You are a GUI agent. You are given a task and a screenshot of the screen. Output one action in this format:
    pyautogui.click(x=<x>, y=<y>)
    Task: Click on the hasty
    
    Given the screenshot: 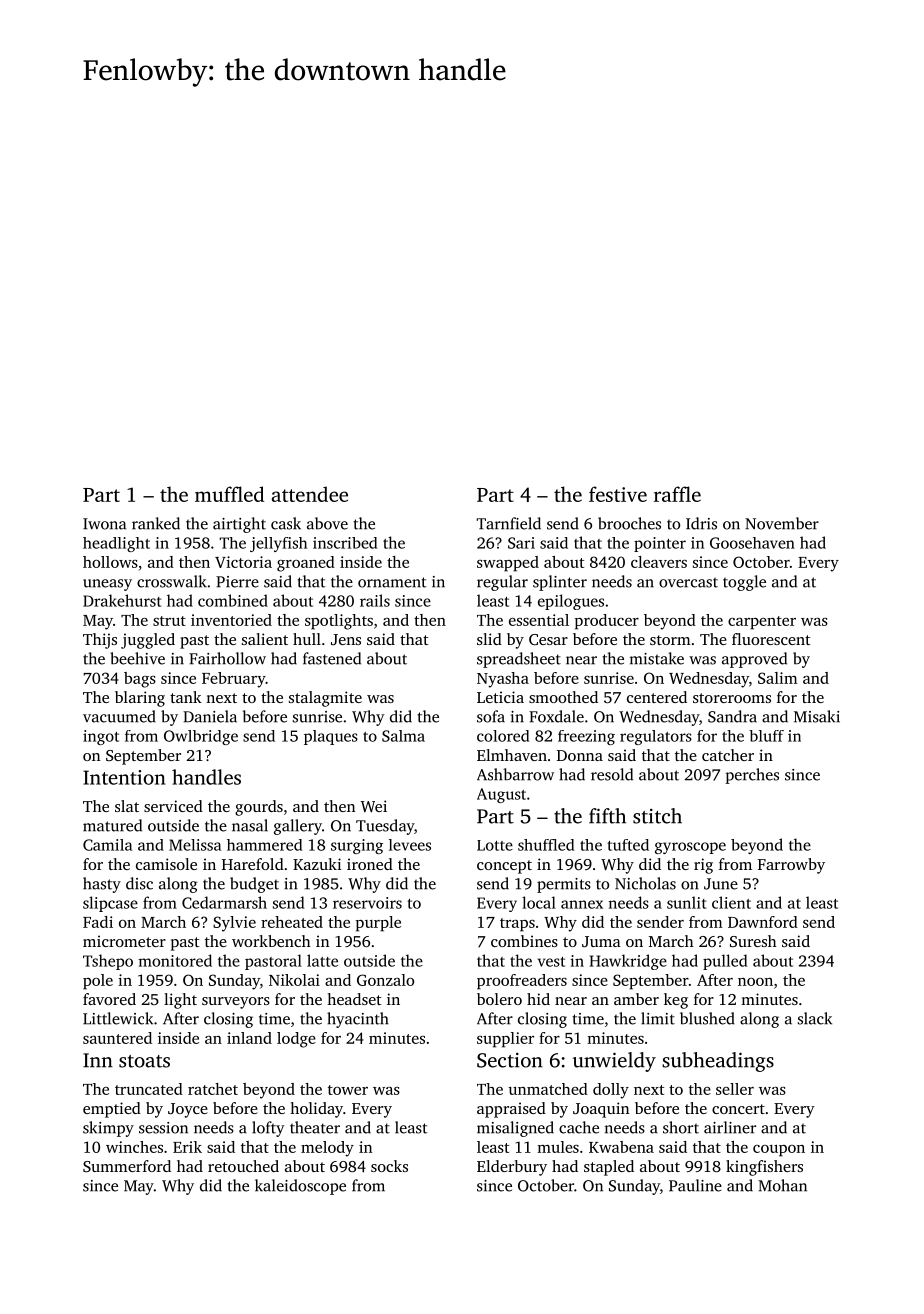 What is the action you would take?
    pyautogui.click(x=102, y=885)
